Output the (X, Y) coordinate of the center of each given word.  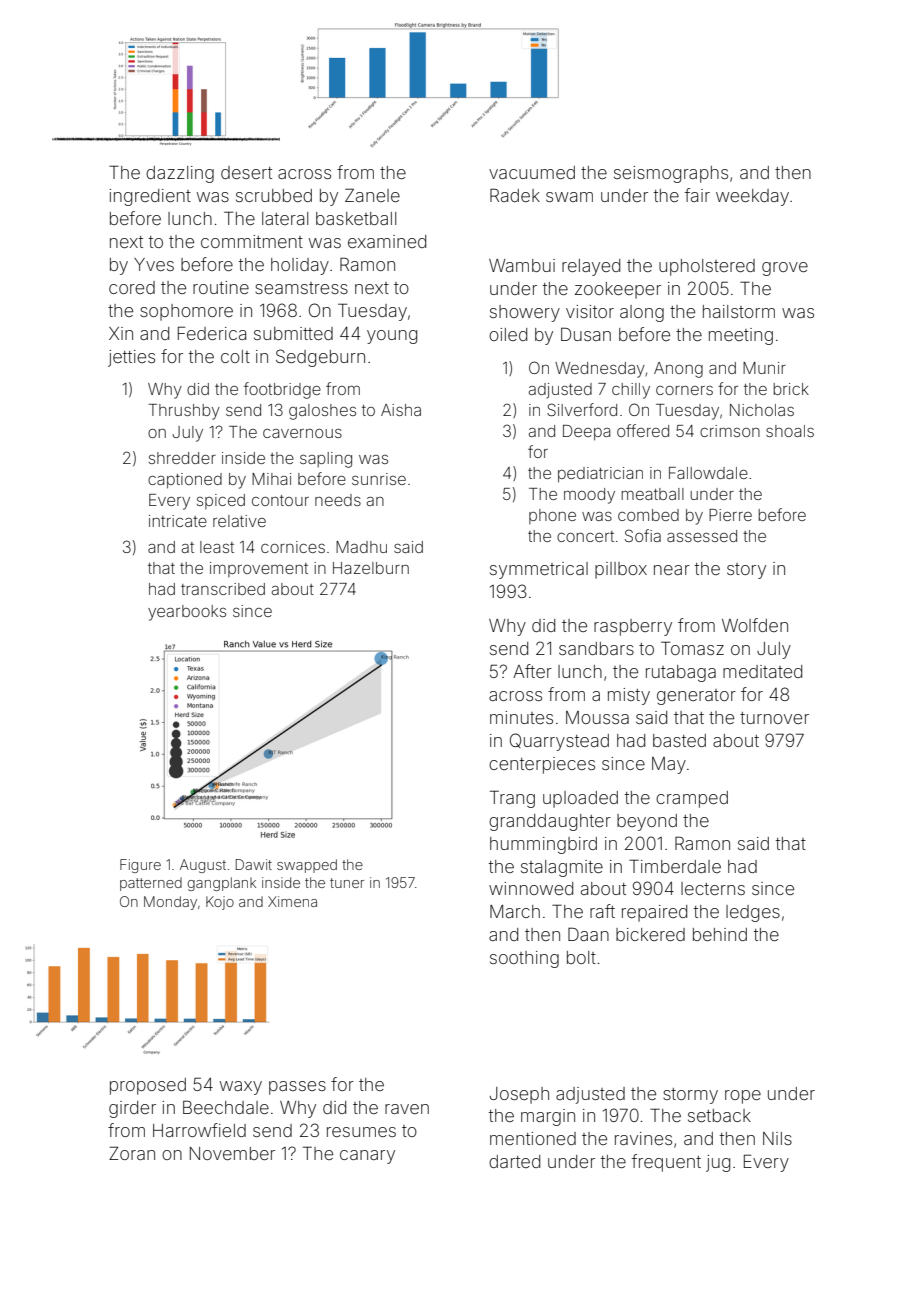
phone (552, 516)
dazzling (180, 174)
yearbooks (187, 613)
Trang (512, 799)
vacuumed (532, 172)
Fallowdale (708, 473)
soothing (524, 959)
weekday (752, 197)
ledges (753, 913)
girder (132, 1109)
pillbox (621, 570)
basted (679, 740)
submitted (293, 333)
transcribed (223, 589)
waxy (241, 1088)
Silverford (582, 409)
